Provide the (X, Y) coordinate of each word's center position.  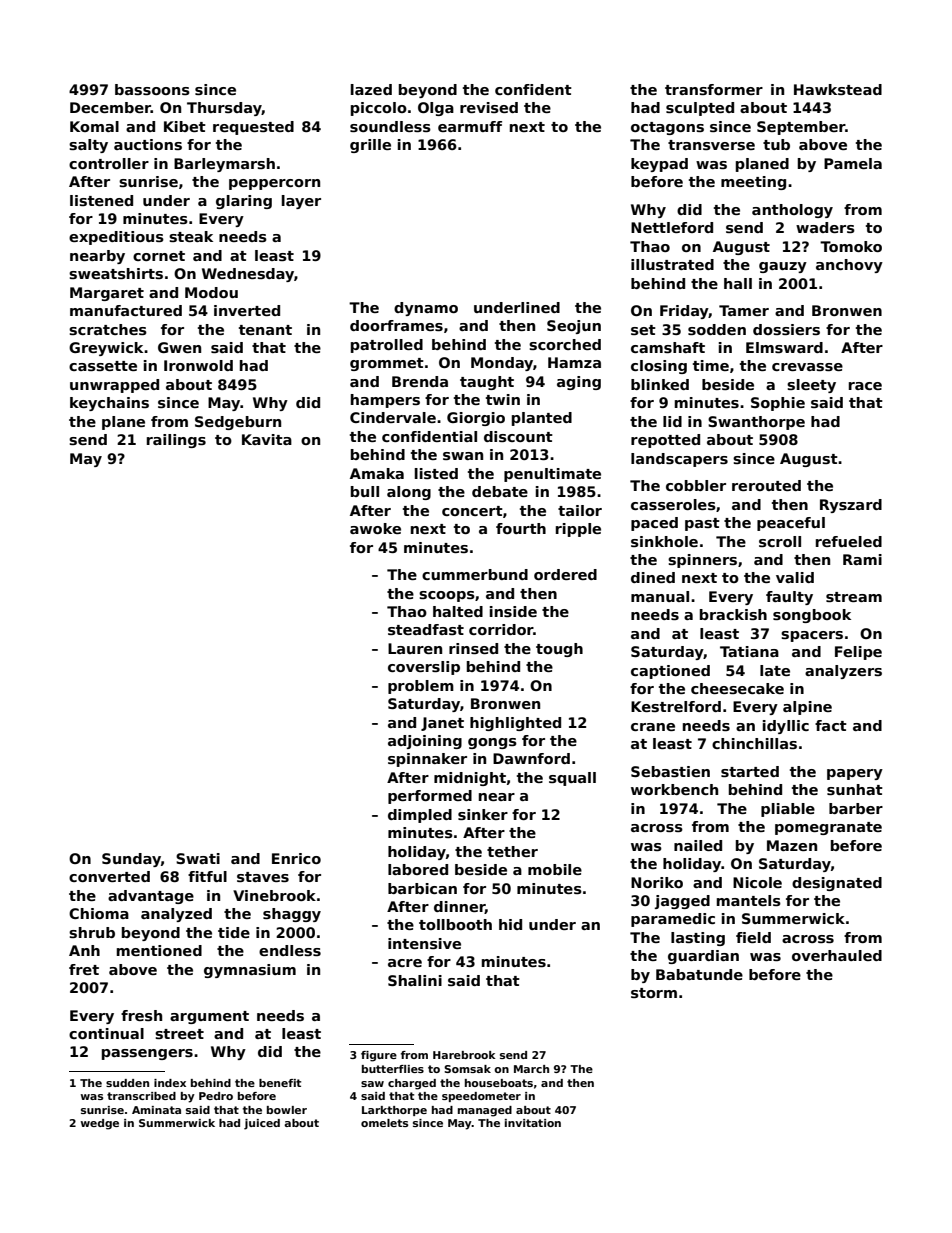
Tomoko (851, 246)
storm (654, 993)
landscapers (679, 460)
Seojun (574, 327)
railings (176, 441)
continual (106, 1033)
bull (365, 491)
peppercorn (274, 184)
